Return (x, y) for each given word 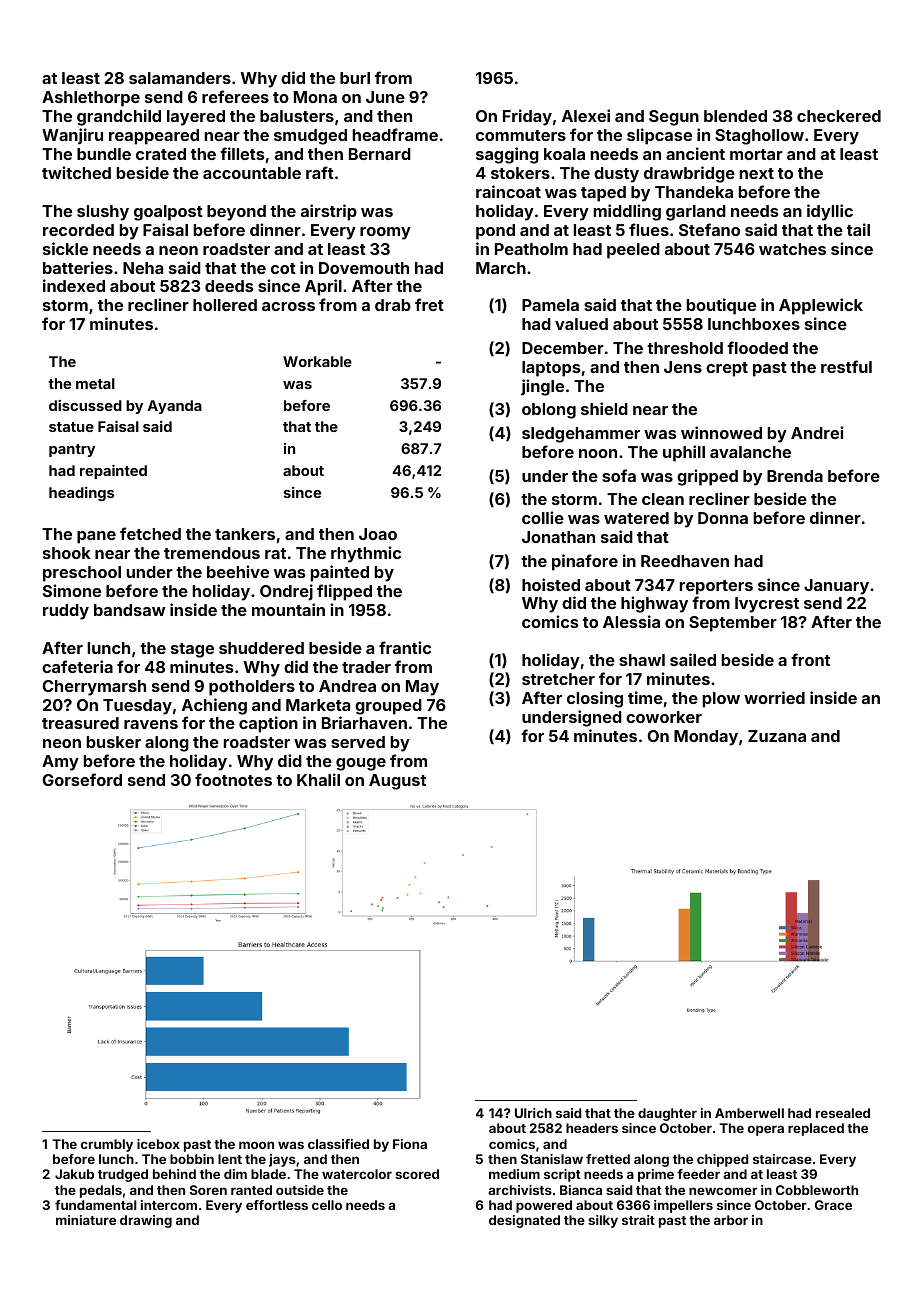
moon (256, 1145)
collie (543, 517)
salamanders (180, 78)
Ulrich (533, 1113)
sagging (507, 155)
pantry (72, 450)
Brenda (795, 476)
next (757, 173)
